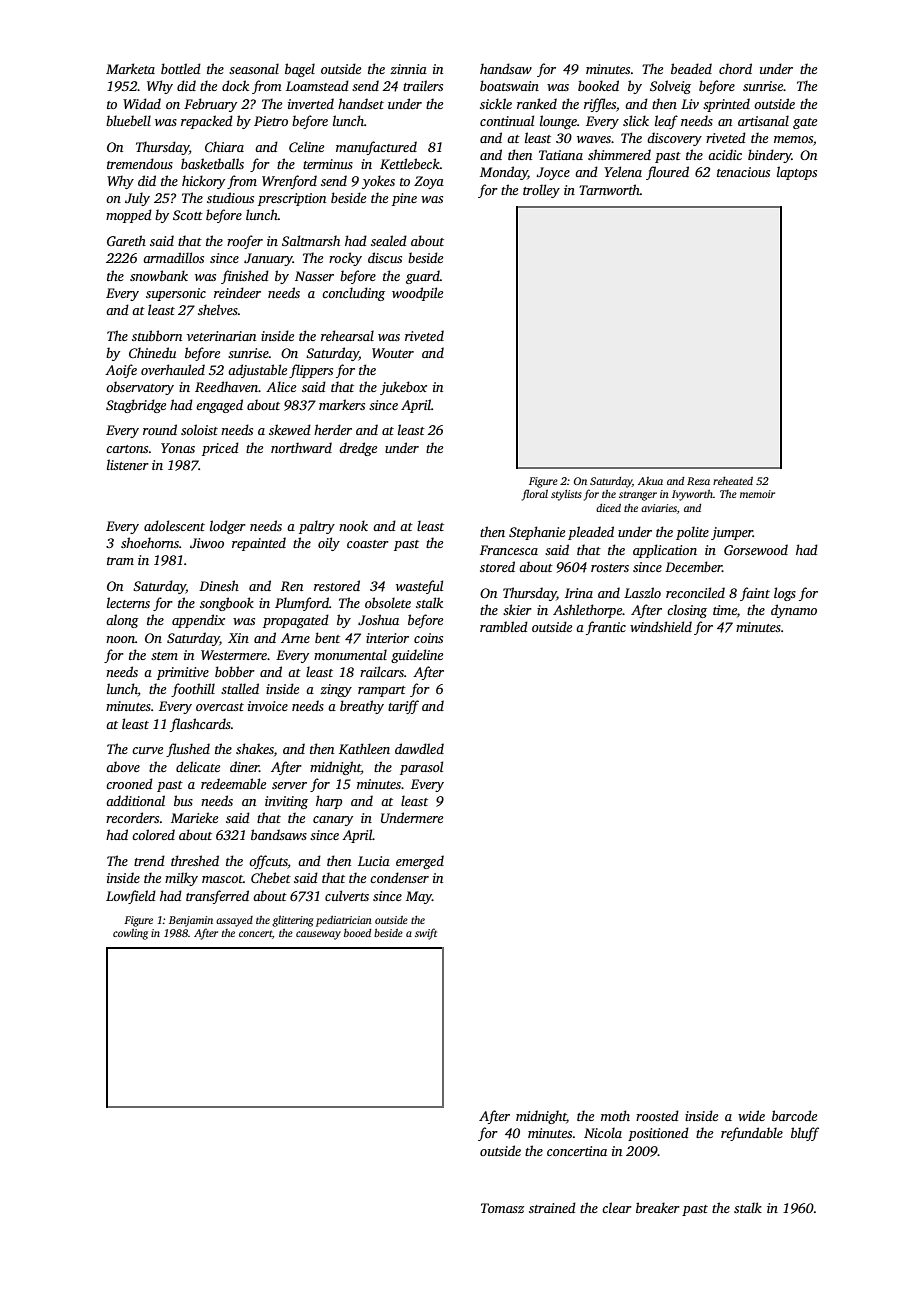  I want to click on bagel, so click(300, 70).
